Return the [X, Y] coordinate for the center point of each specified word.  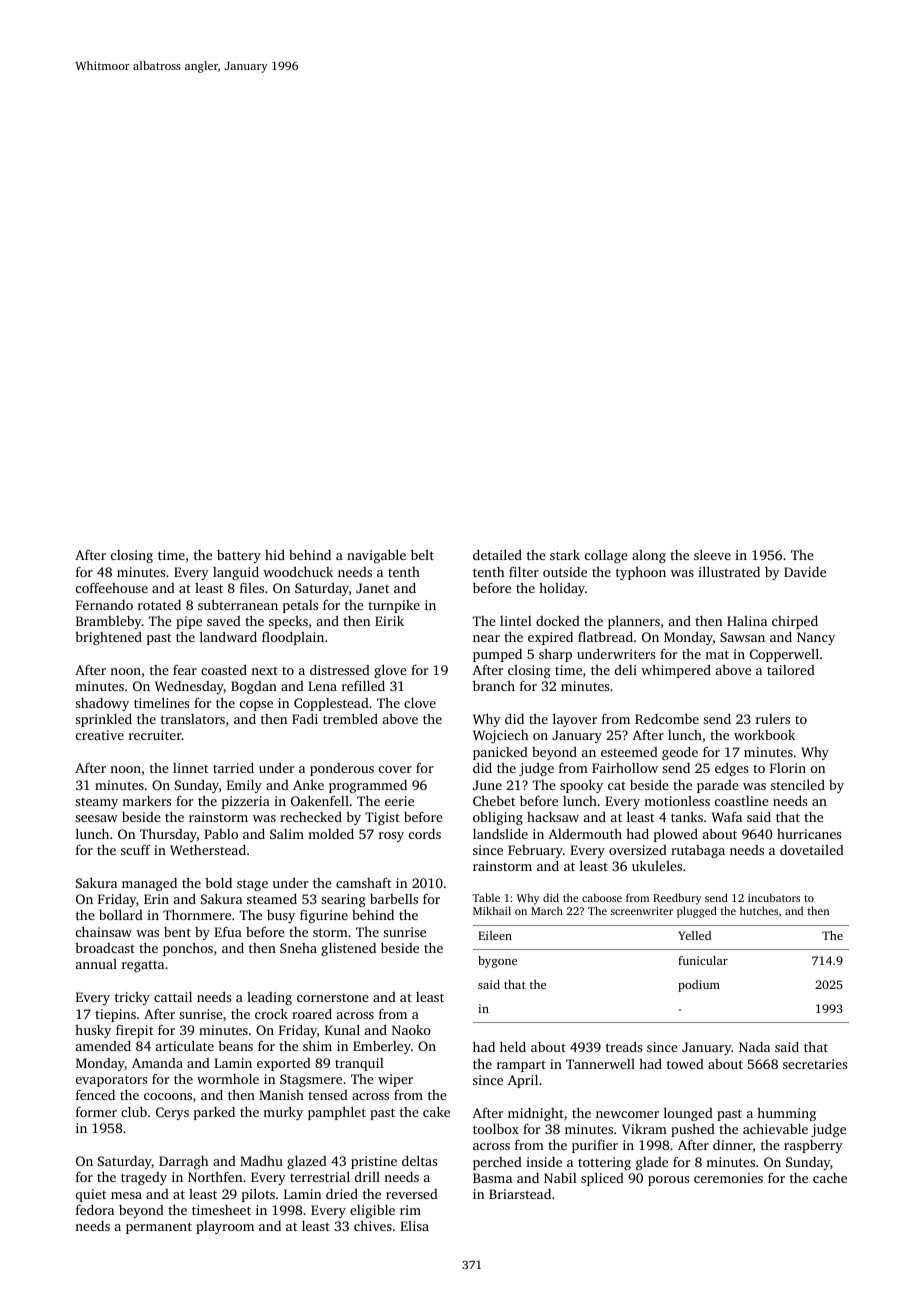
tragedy [144, 1178]
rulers [773, 719]
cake [436, 1111]
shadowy [102, 704]
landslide [500, 834]
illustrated [729, 571]
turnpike [394, 606]
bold [218, 883]
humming [786, 1114]
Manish [281, 1095]
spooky [581, 786]
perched [497, 1163]
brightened [108, 638]
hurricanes [809, 834]
